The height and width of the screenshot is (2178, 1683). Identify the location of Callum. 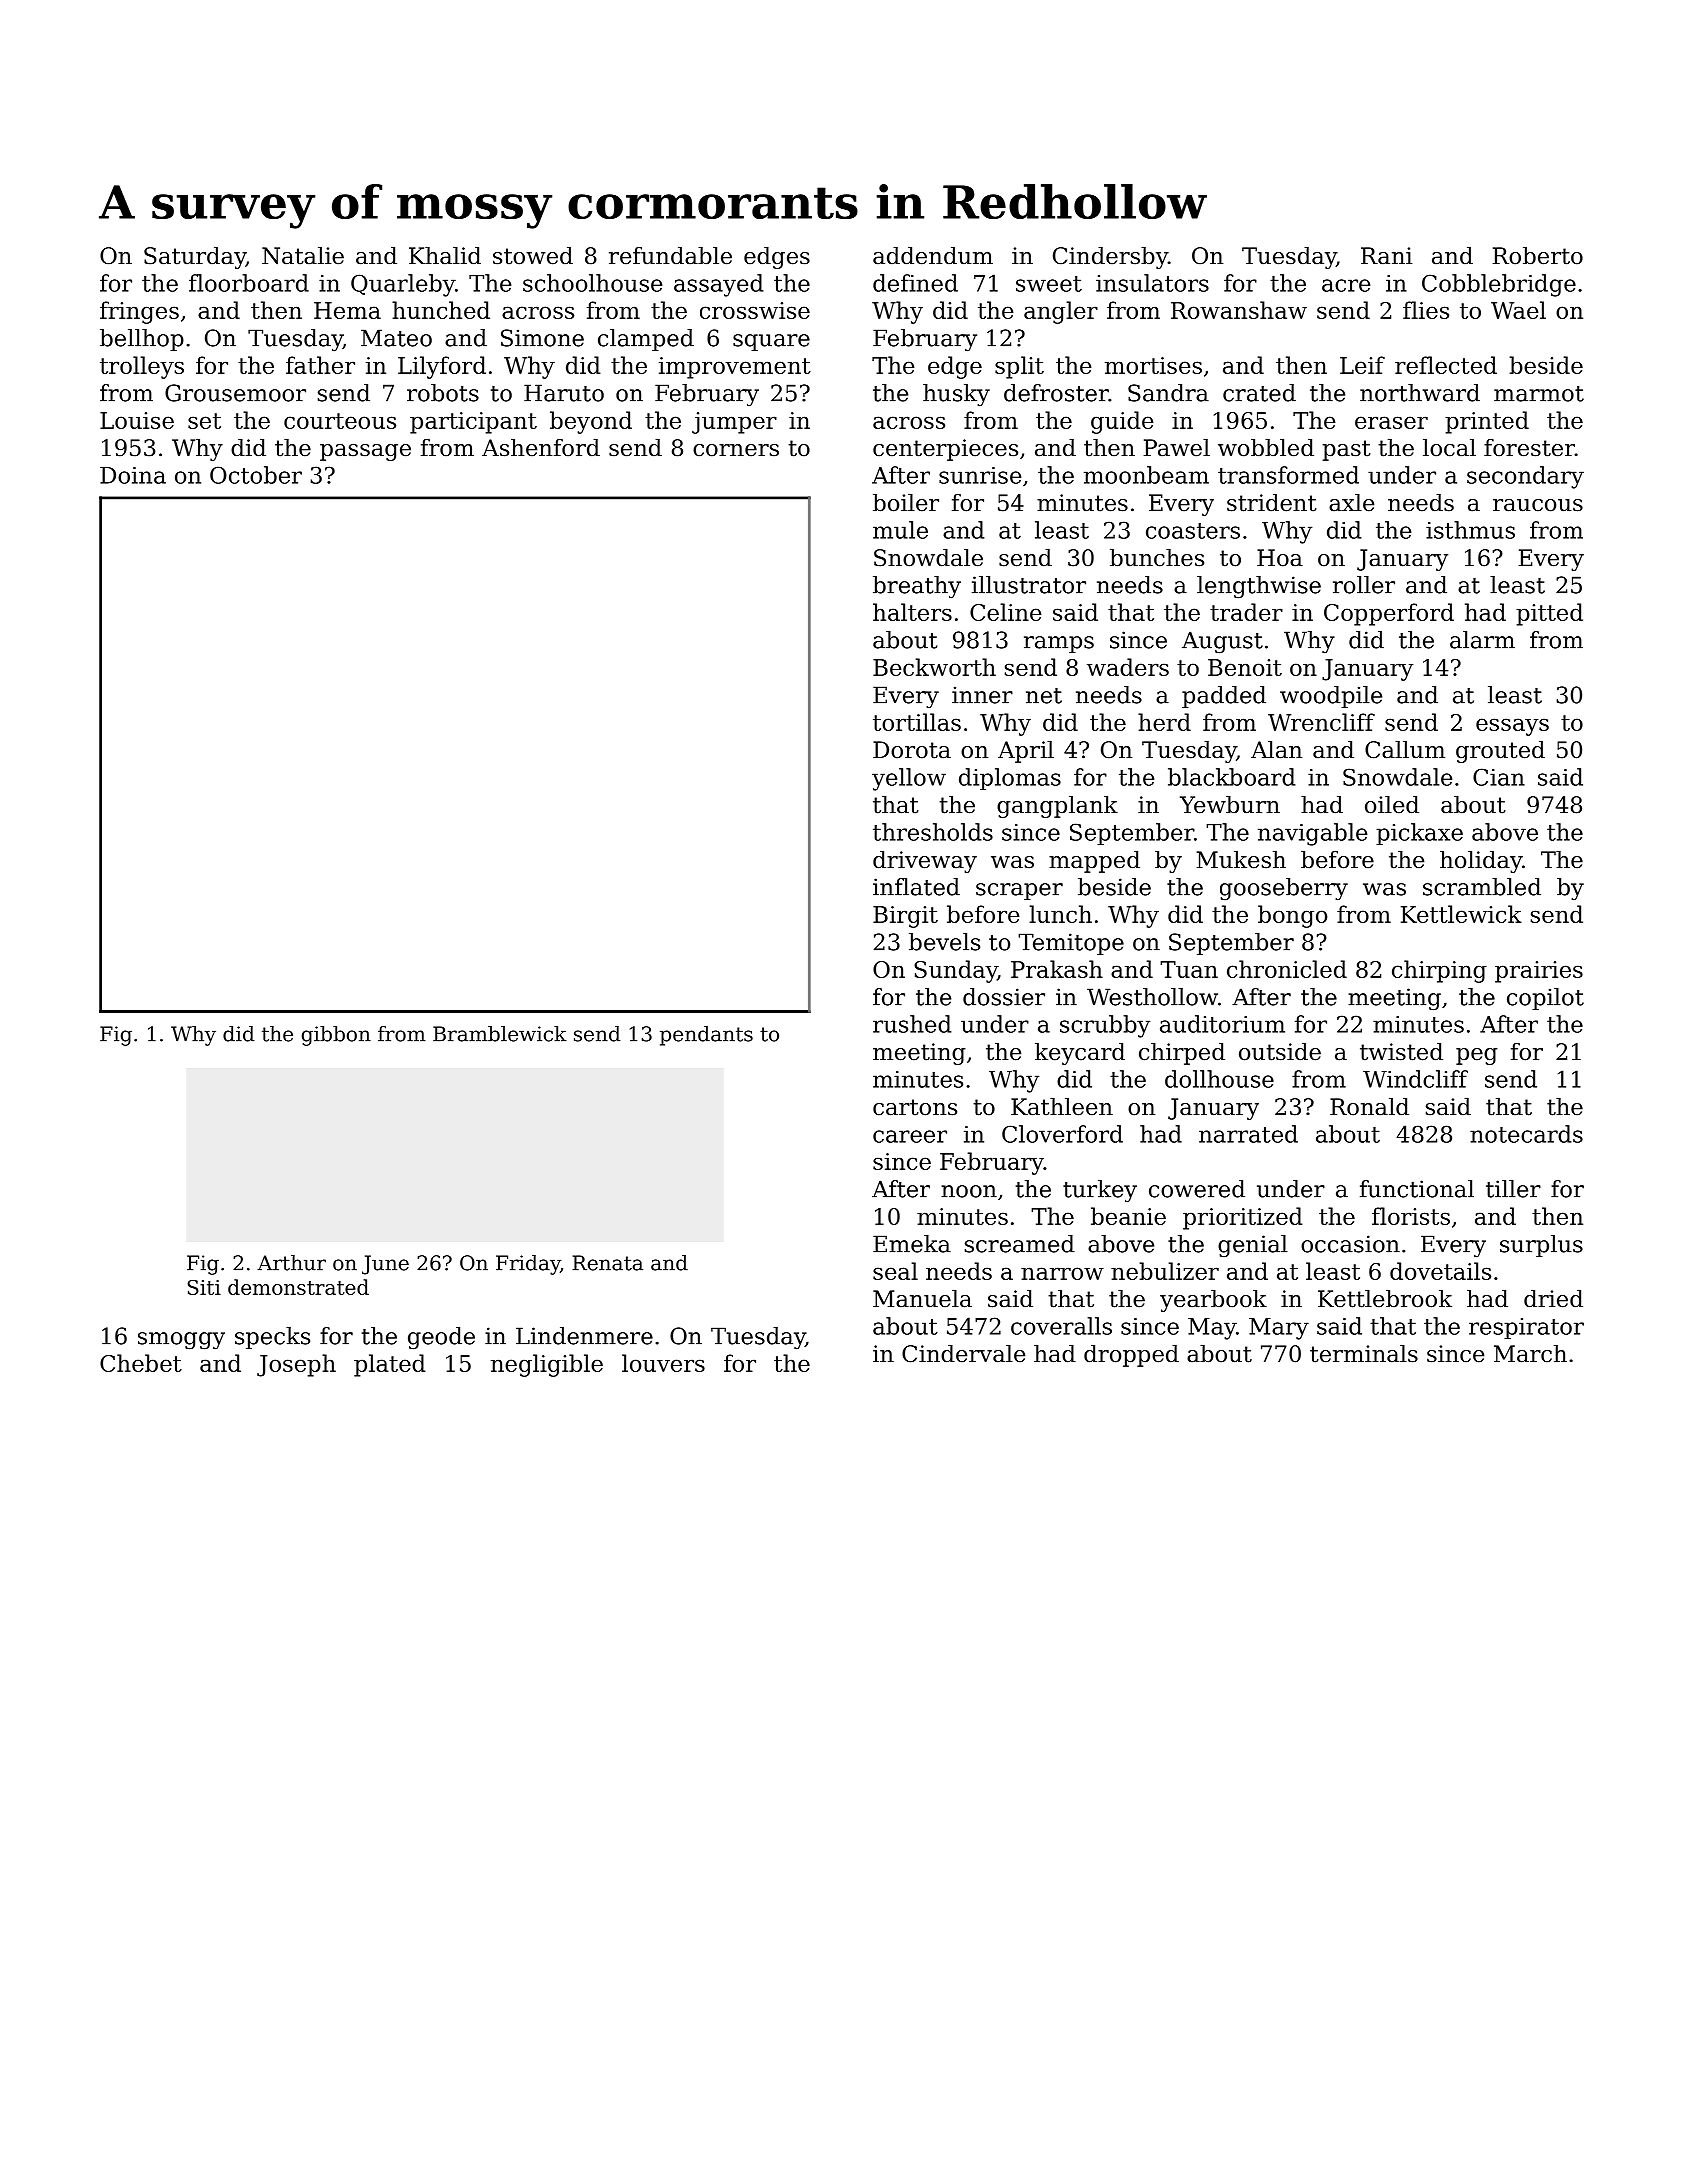
(1405, 750).
